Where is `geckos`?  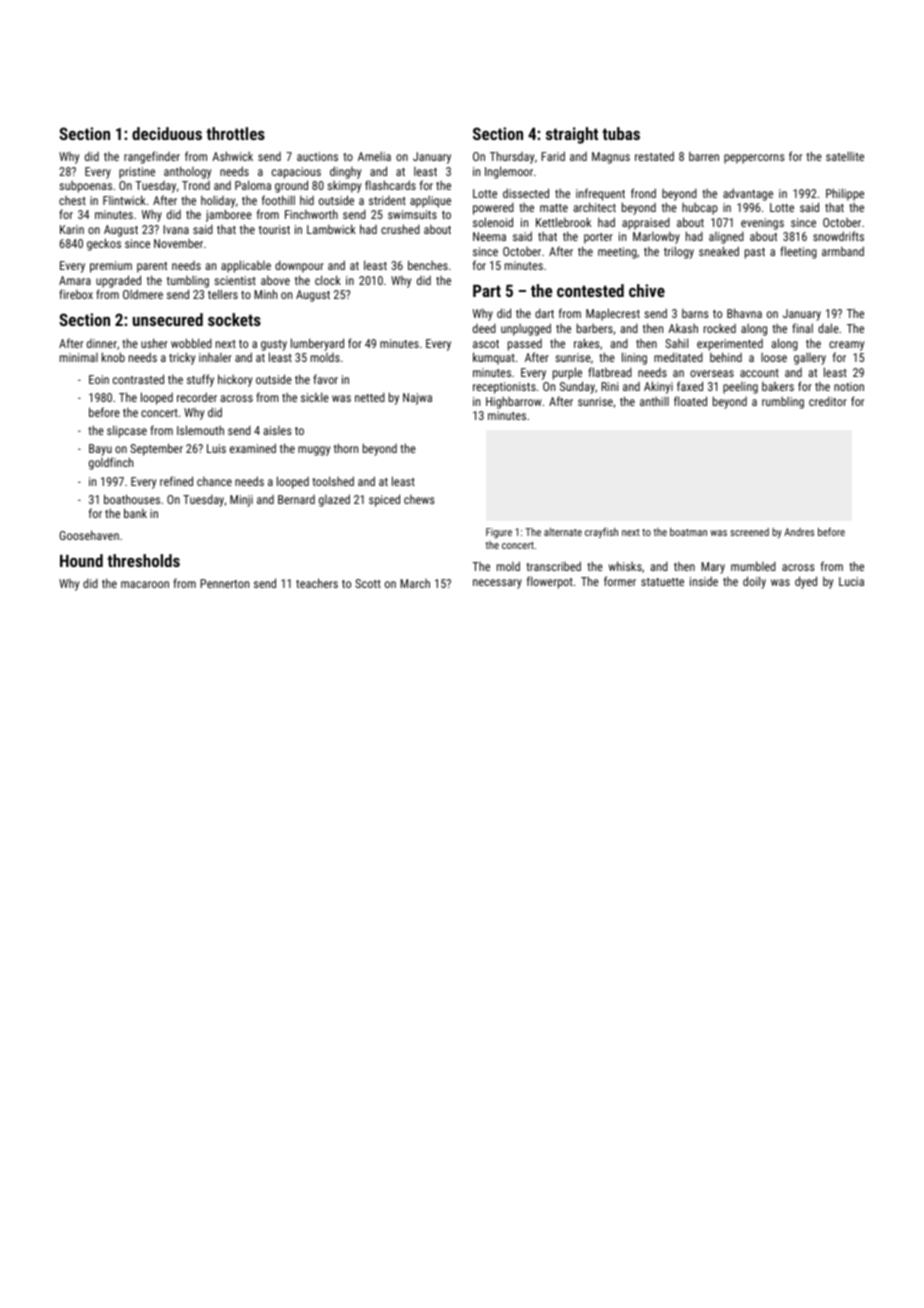 geckos is located at coordinates (104, 244).
